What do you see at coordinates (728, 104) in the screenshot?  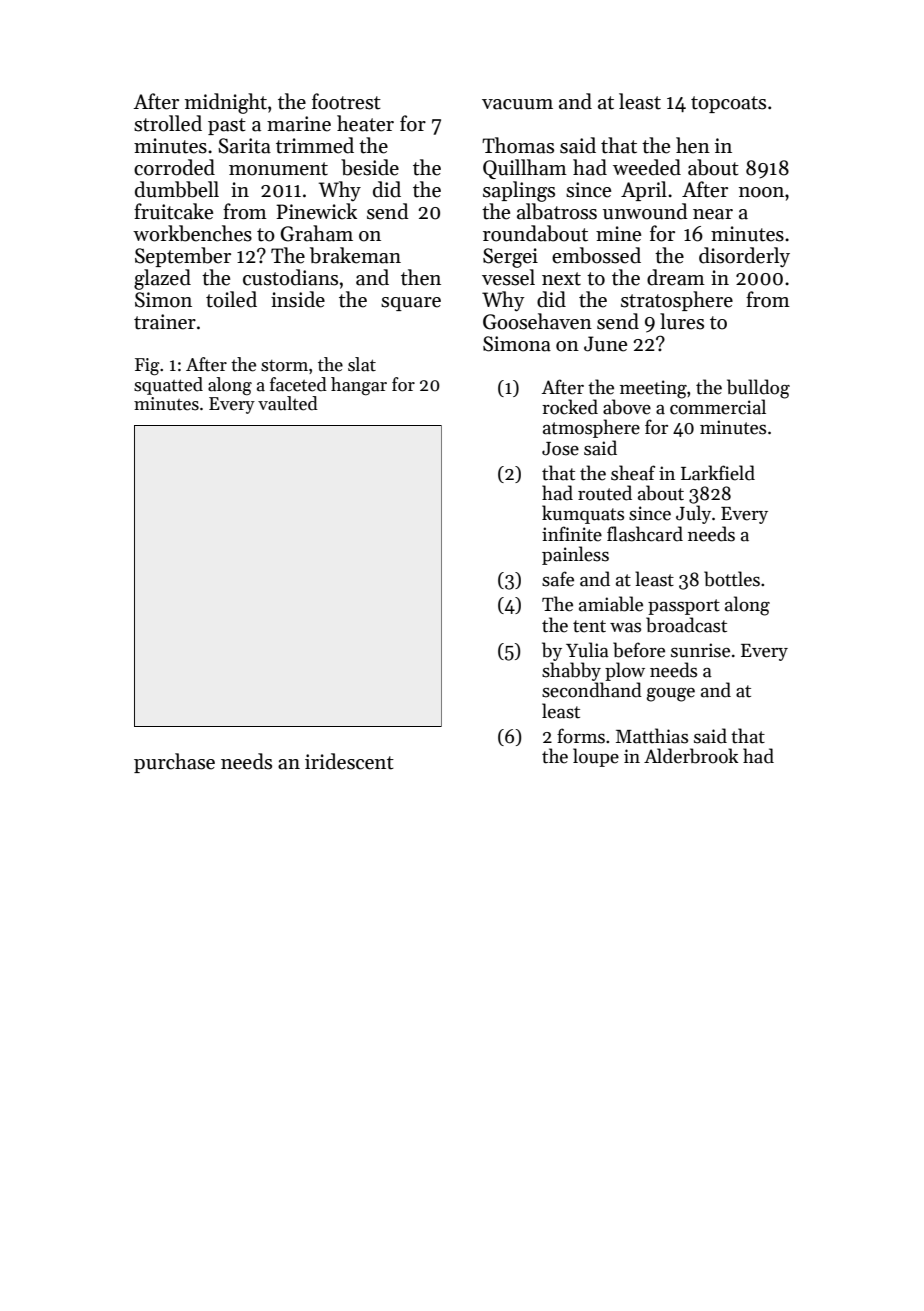 I see `topcoats` at bounding box center [728, 104].
